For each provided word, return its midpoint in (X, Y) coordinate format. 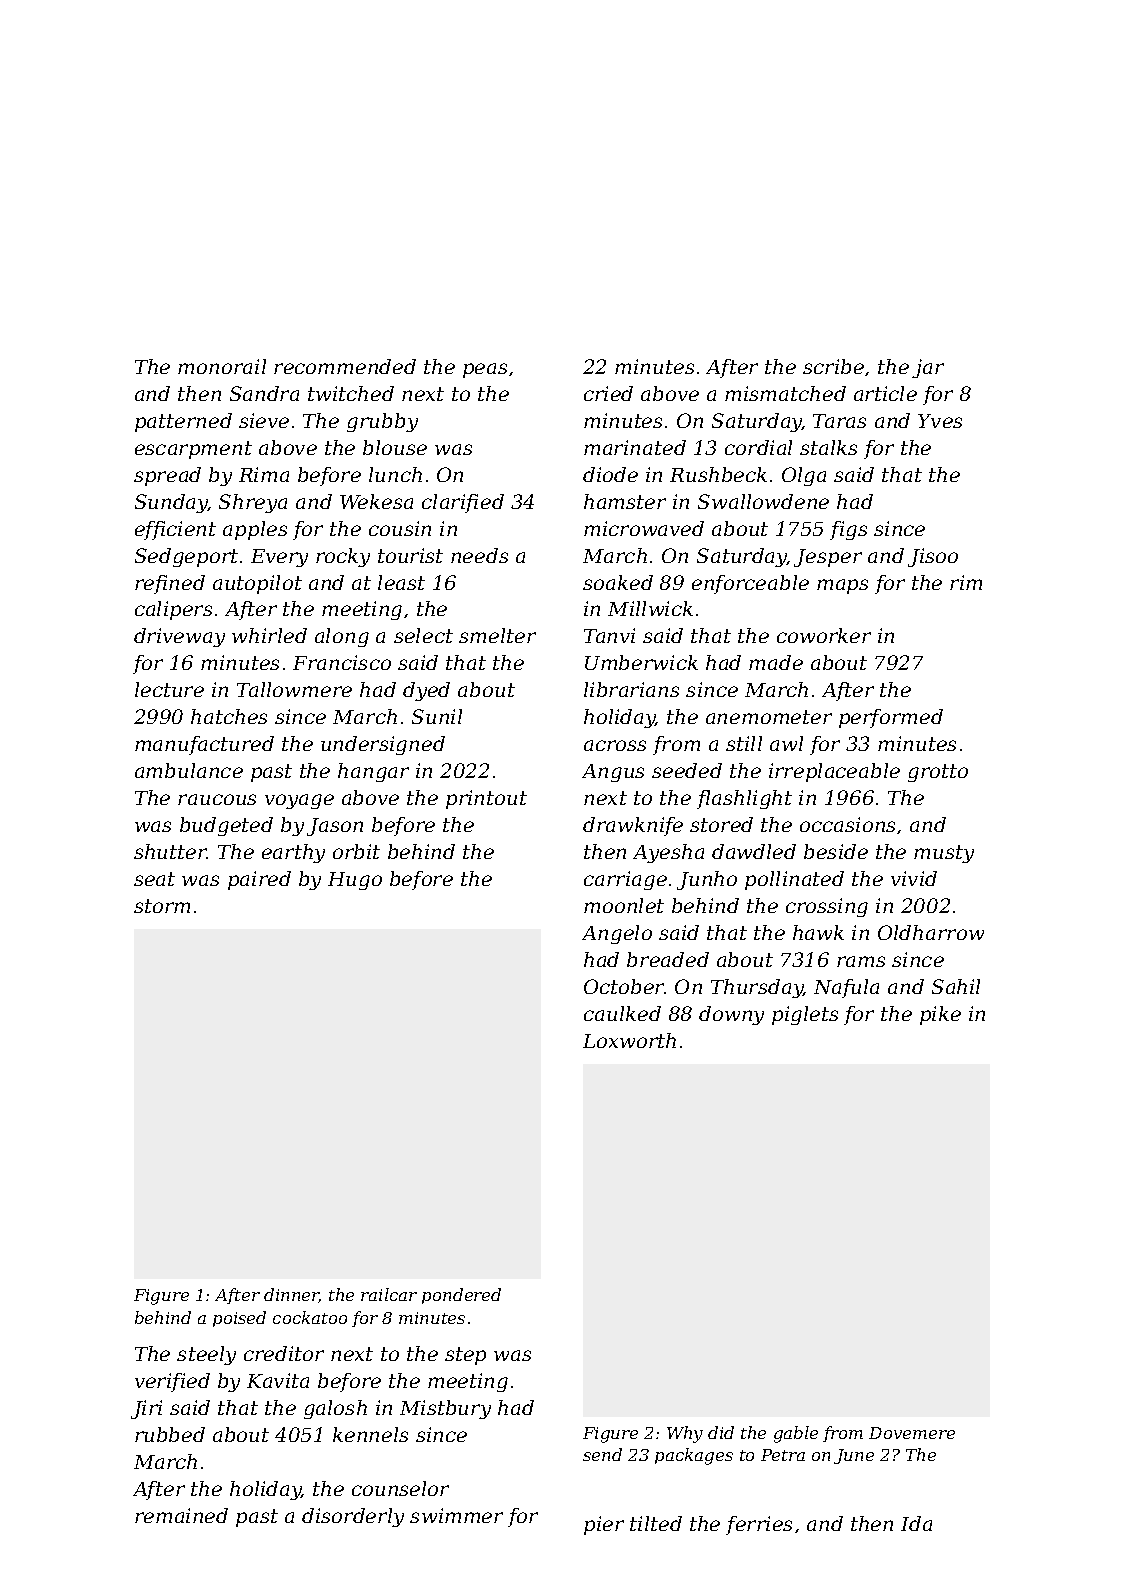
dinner (291, 1295)
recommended (345, 366)
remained (181, 1515)
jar (928, 368)
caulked (622, 1013)
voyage (299, 801)
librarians (631, 689)
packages (694, 1456)
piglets (805, 1015)
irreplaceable (834, 772)
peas (485, 370)
